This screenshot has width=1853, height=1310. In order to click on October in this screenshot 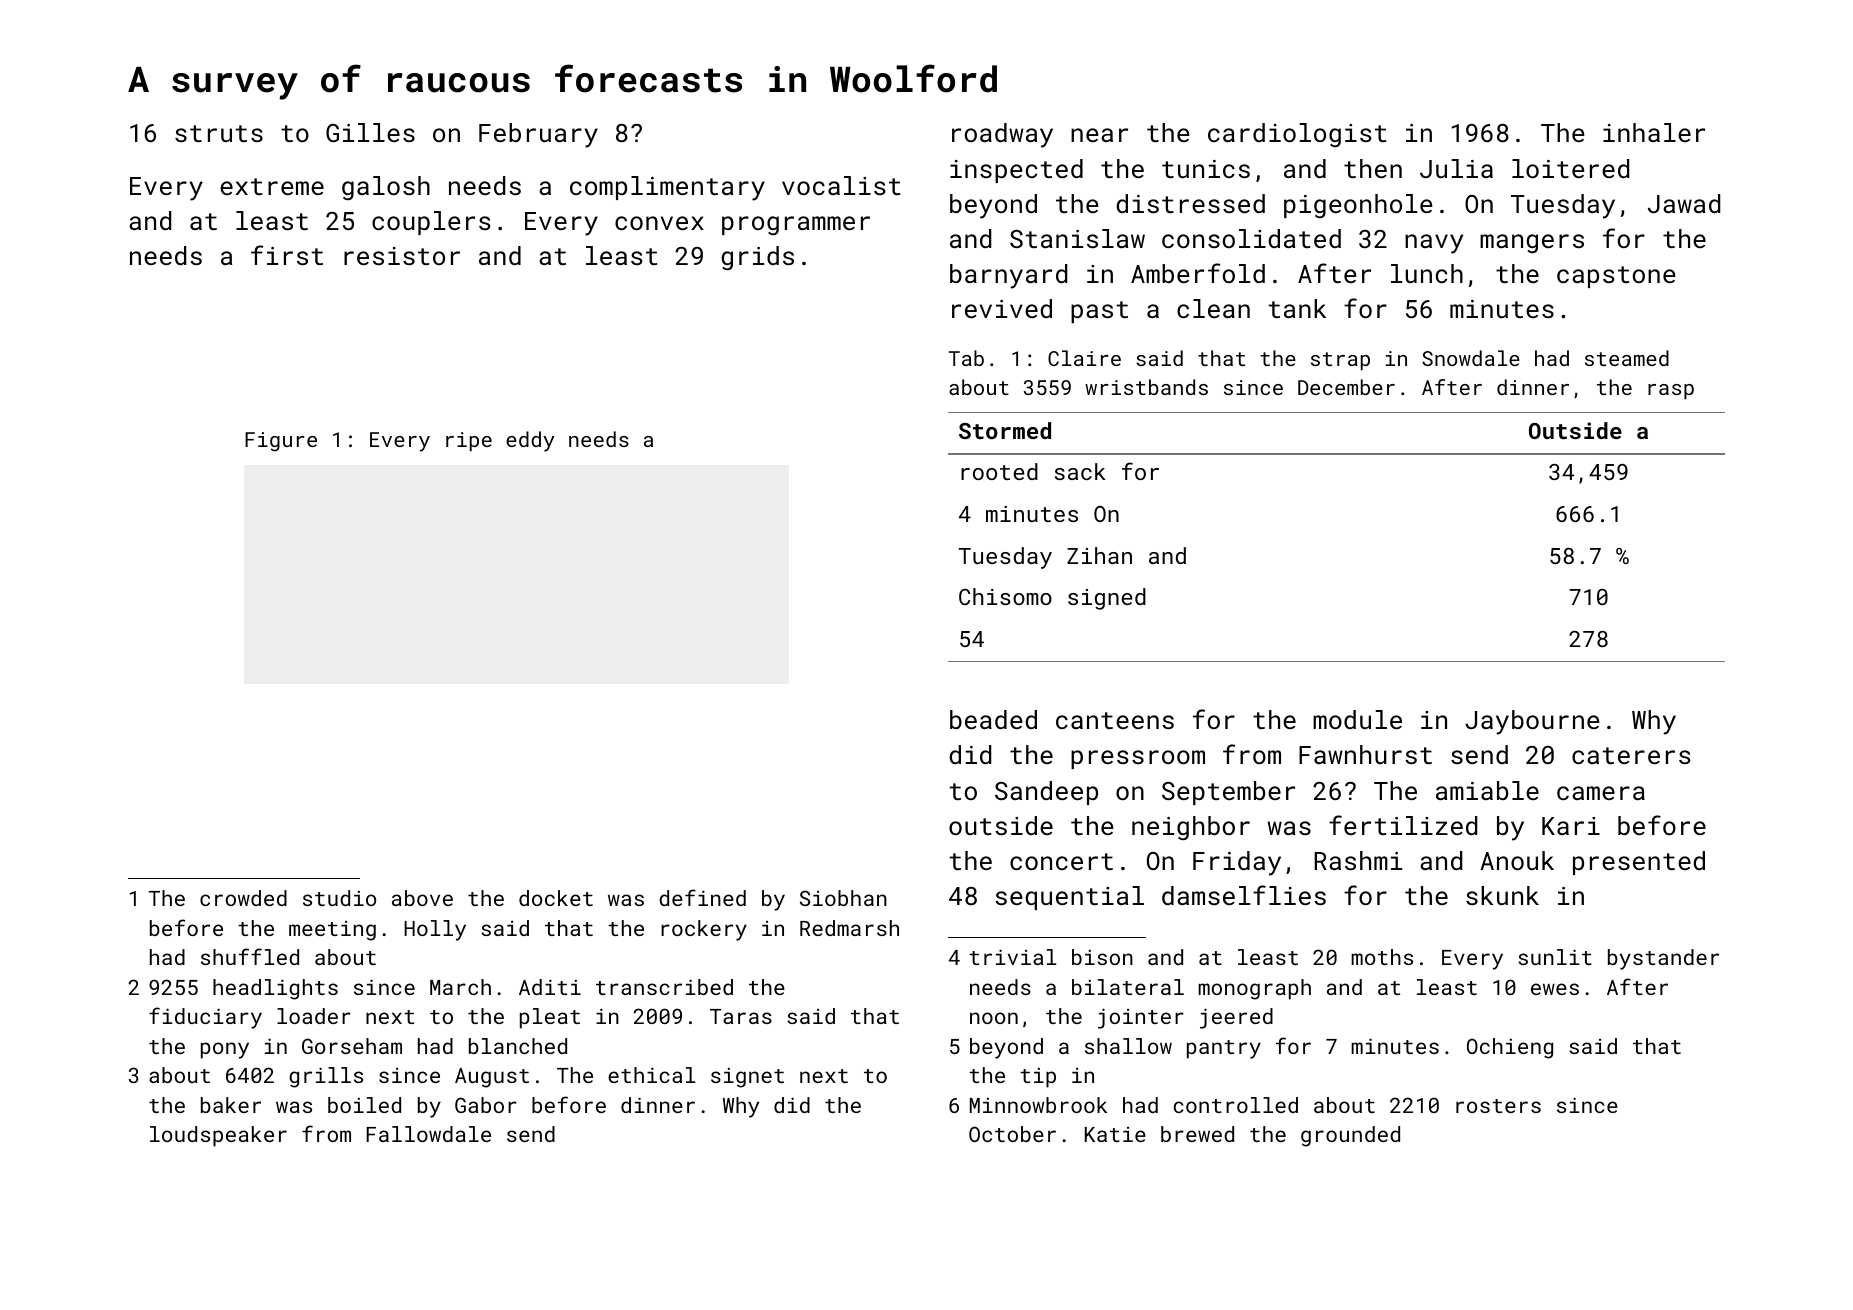, I will do `click(1012, 1134)`.
